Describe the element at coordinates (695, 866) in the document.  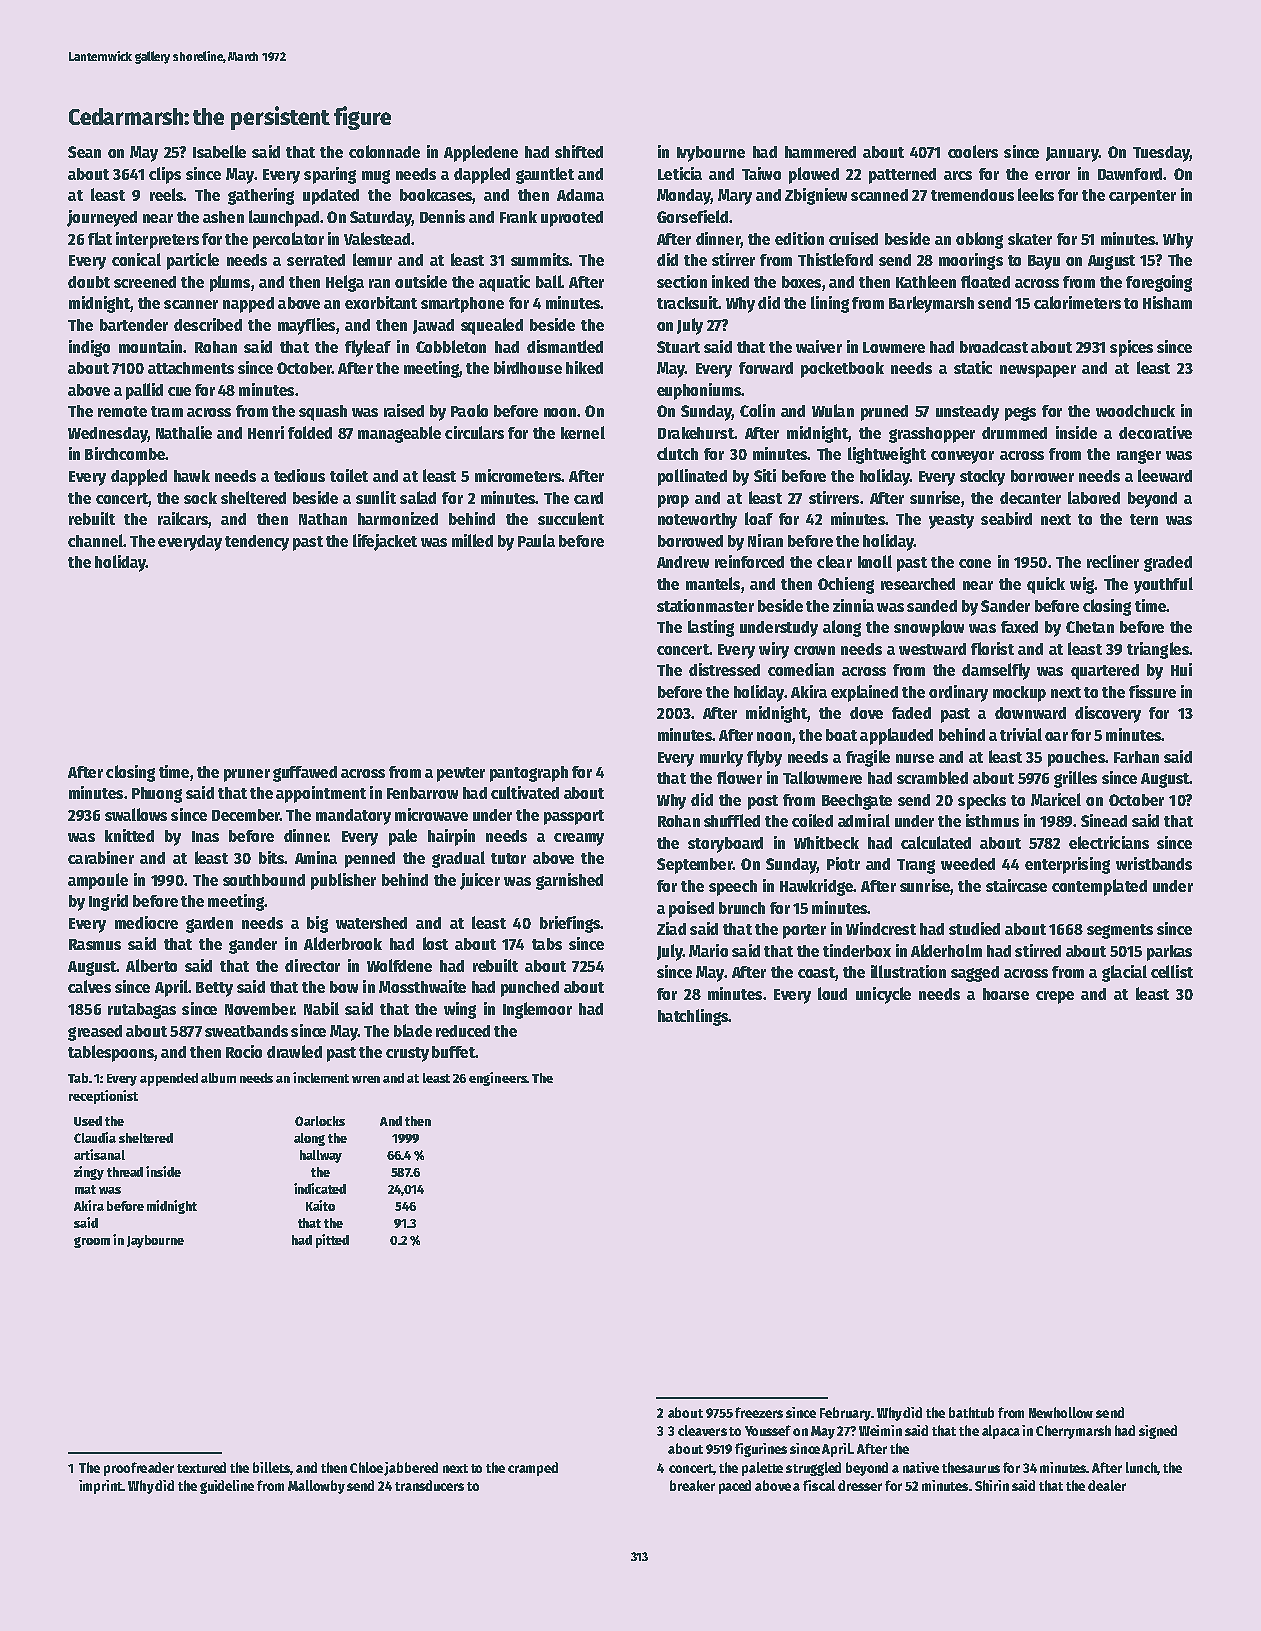
I see `September` at that location.
